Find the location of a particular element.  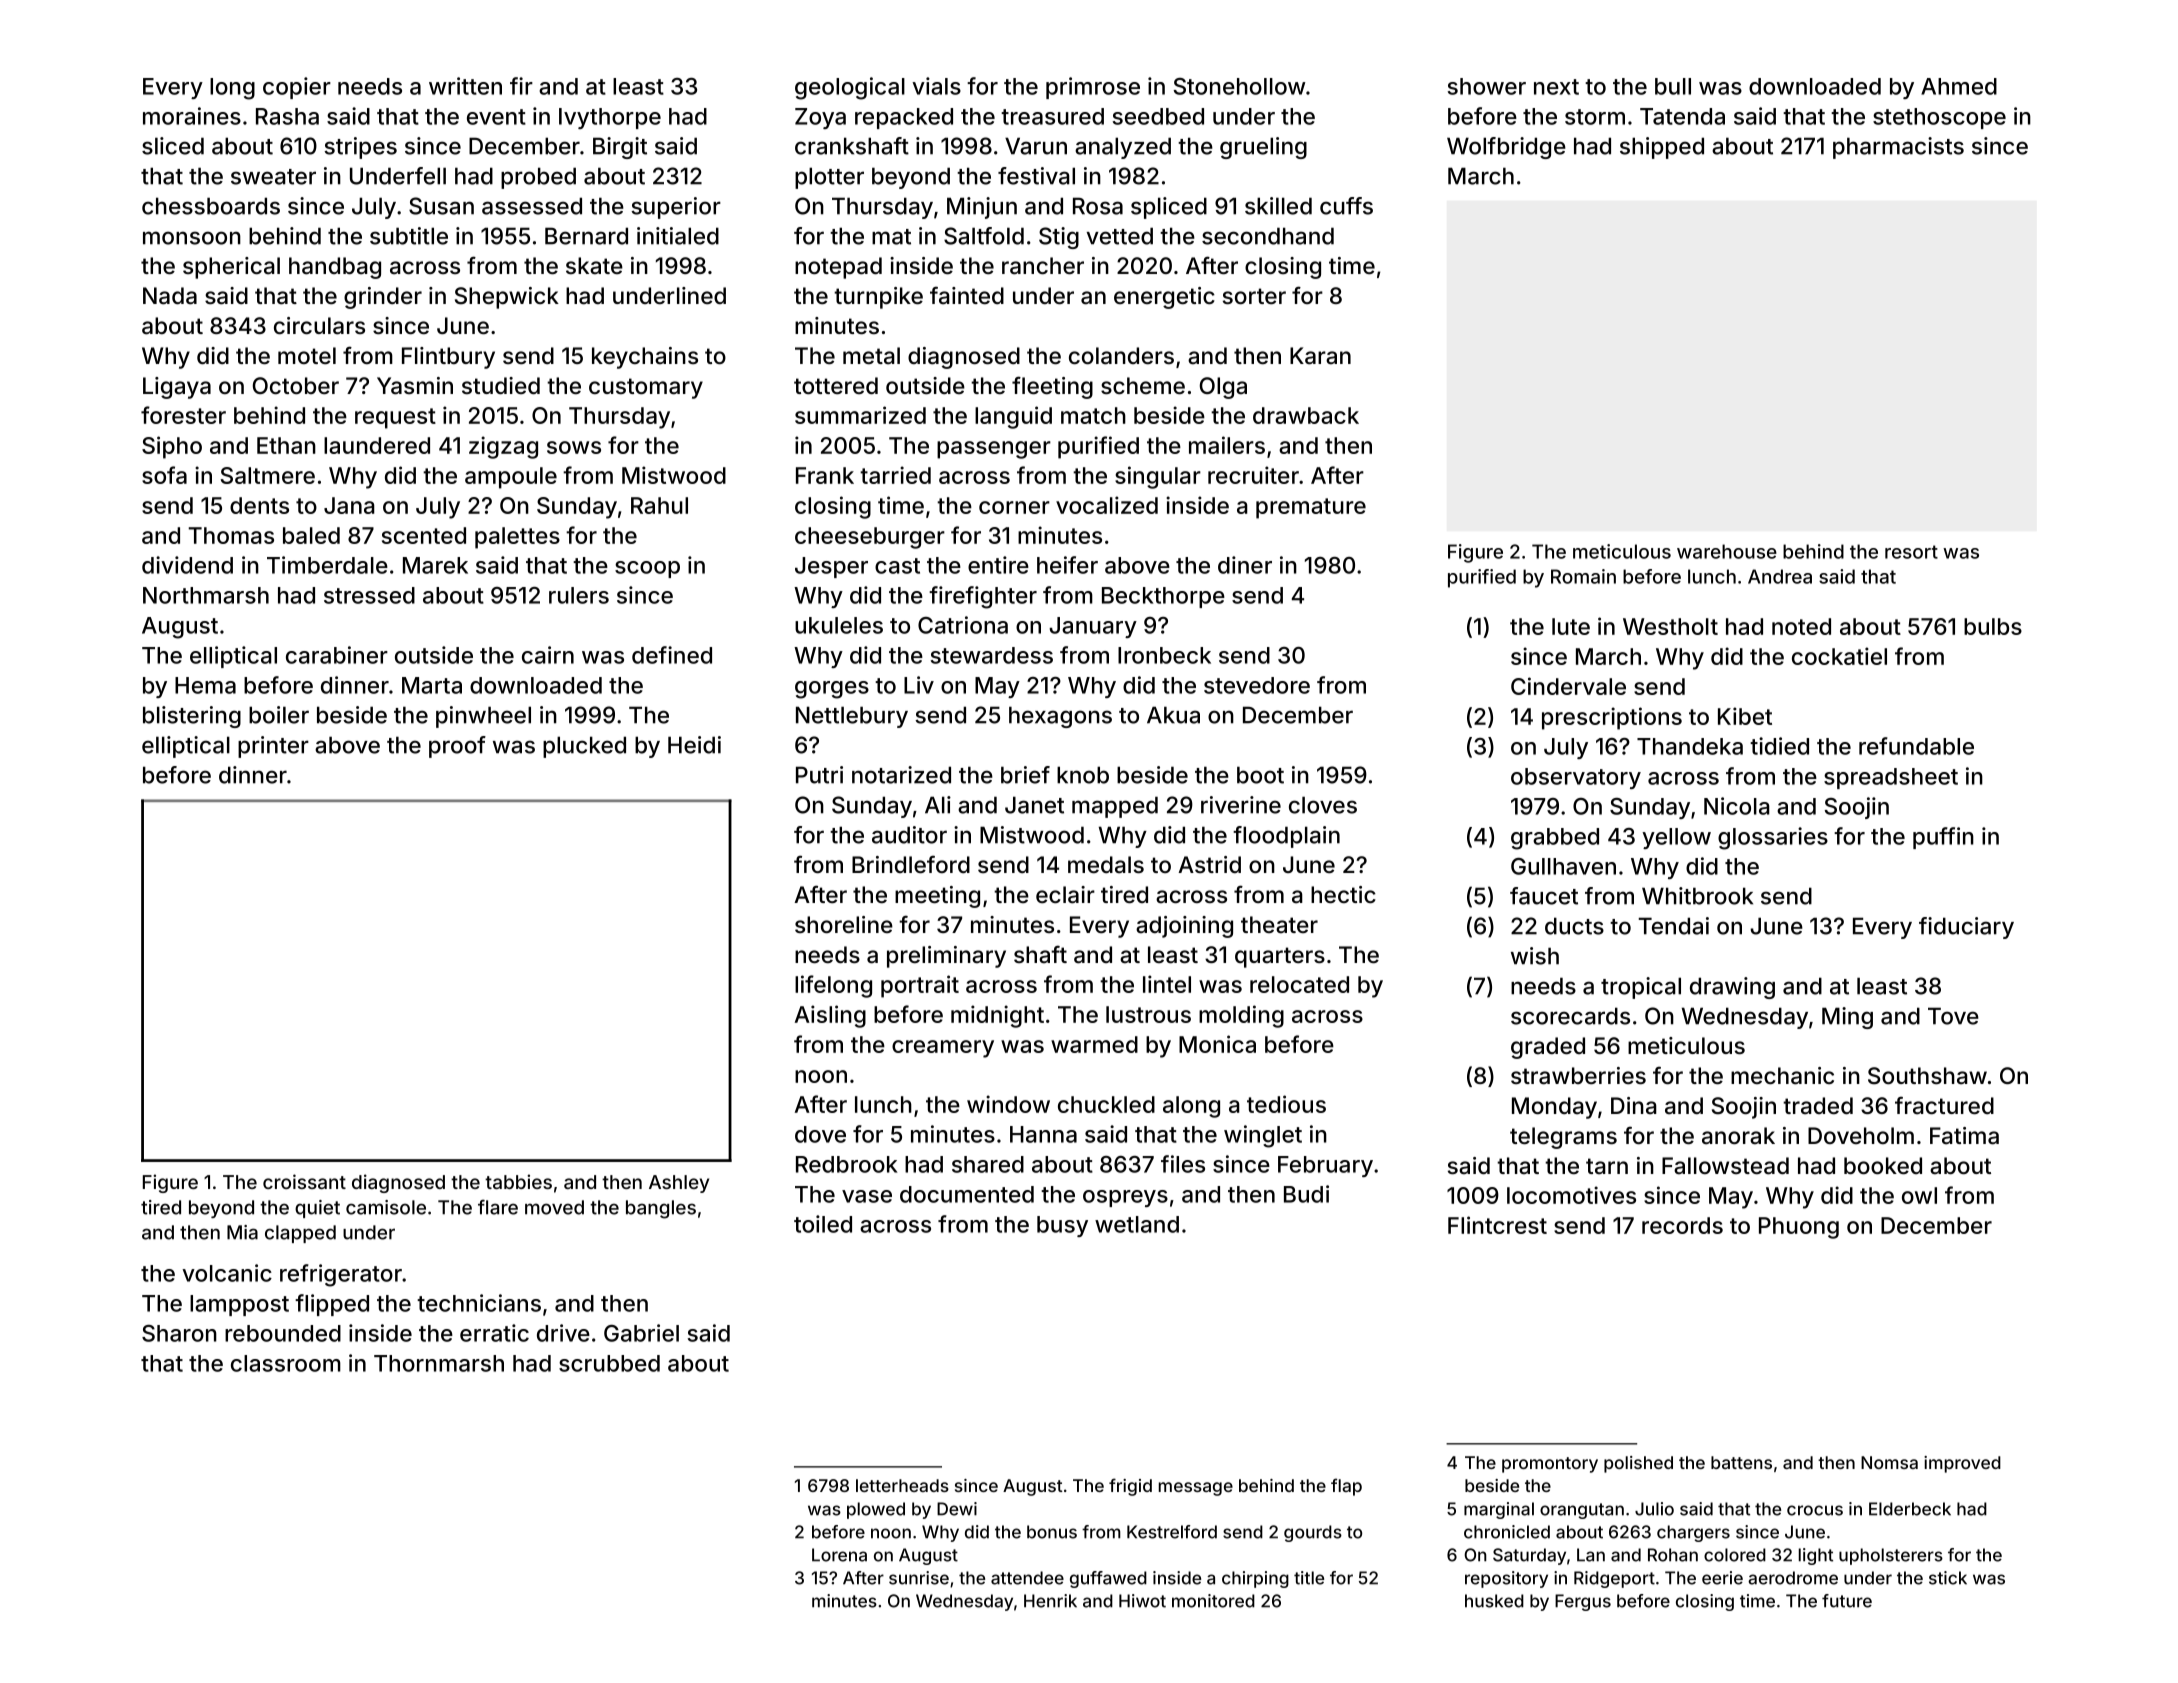

attendee is located at coordinates (1027, 1578).
